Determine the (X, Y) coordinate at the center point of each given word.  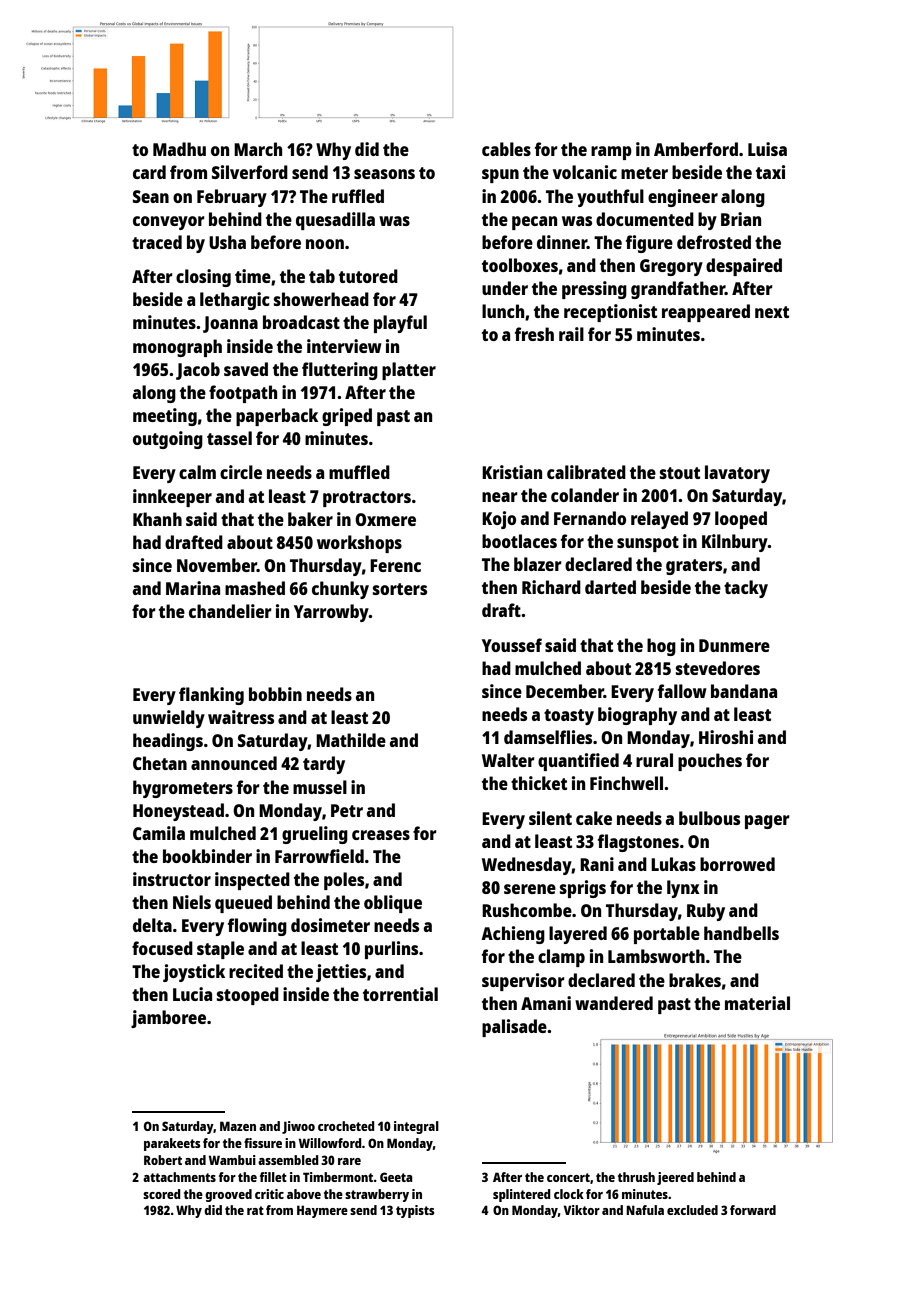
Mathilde (351, 740)
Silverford (250, 172)
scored (162, 1194)
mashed (255, 588)
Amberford (696, 149)
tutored (368, 276)
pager (767, 822)
